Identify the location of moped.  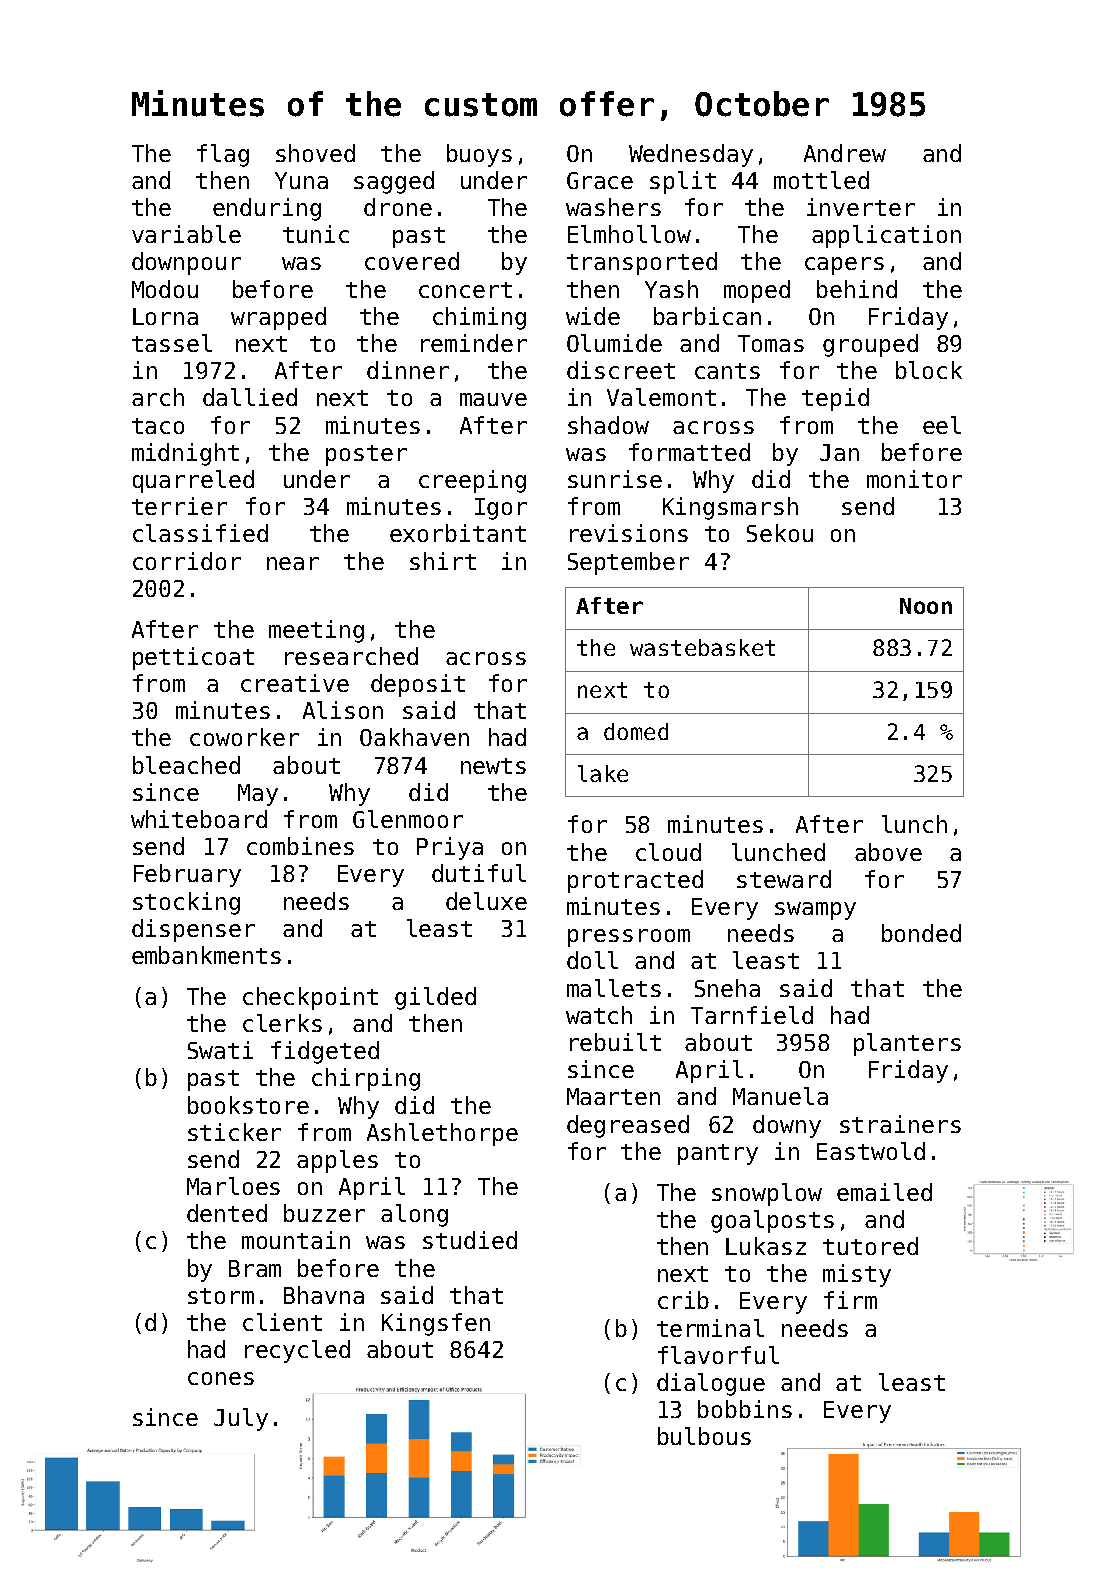
(757, 291).
